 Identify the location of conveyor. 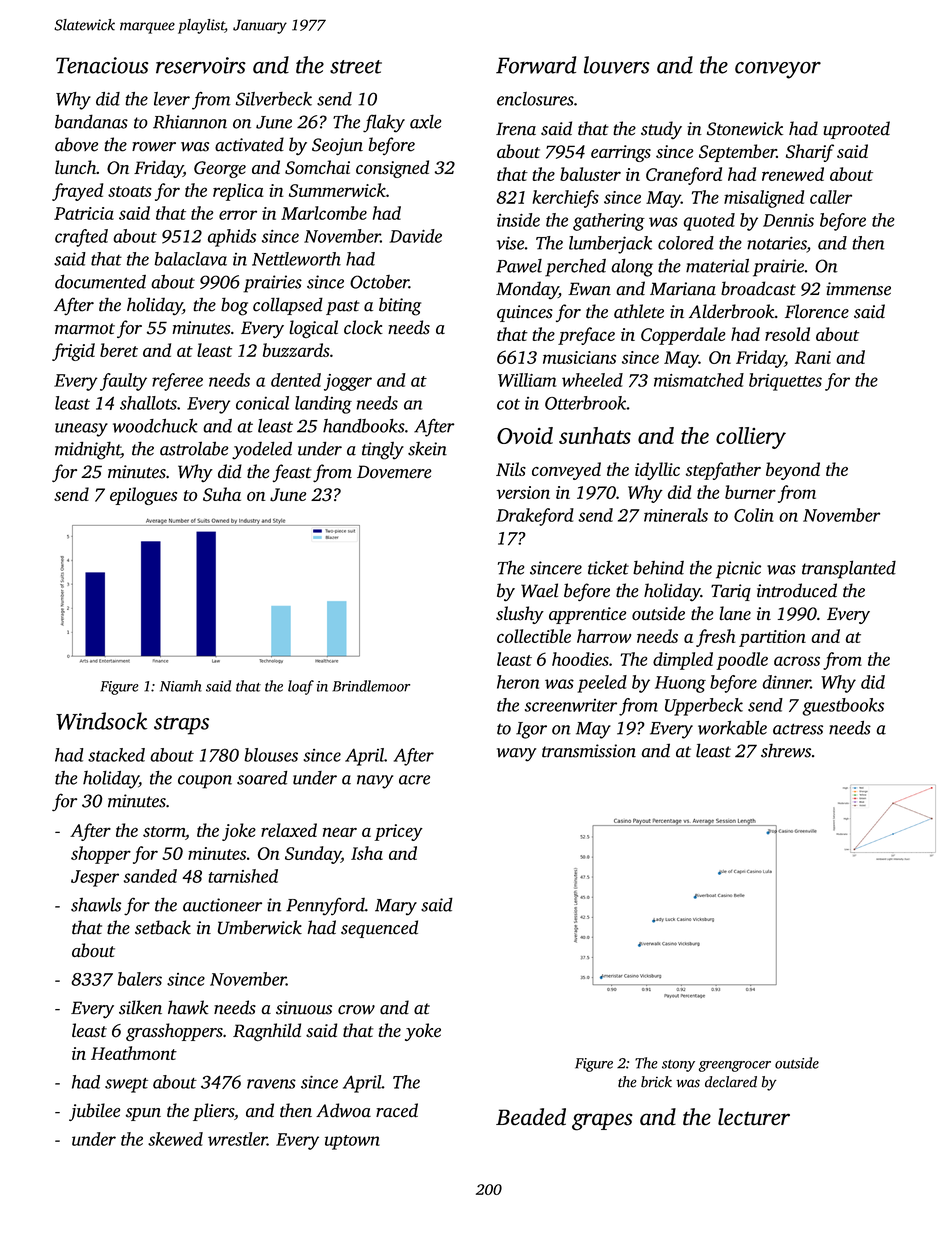
(778, 70).
